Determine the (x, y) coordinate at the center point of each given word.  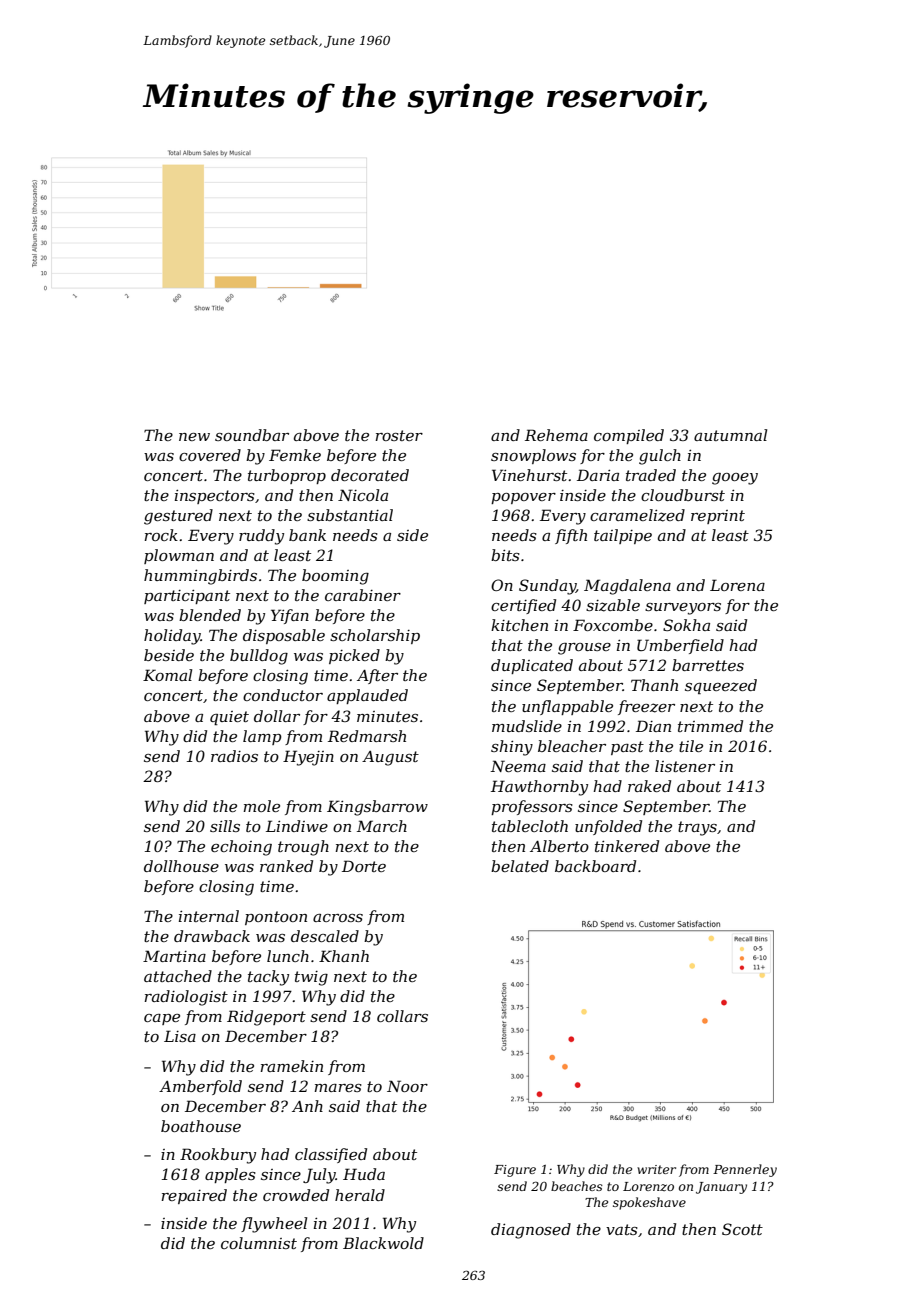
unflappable (567, 707)
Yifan (290, 616)
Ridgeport (266, 1018)
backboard (595, 866)
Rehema (556, 435)
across (338, 918)
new (194, 437)
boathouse (201, 1126)
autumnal (730, 435)
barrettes (708, 665)
